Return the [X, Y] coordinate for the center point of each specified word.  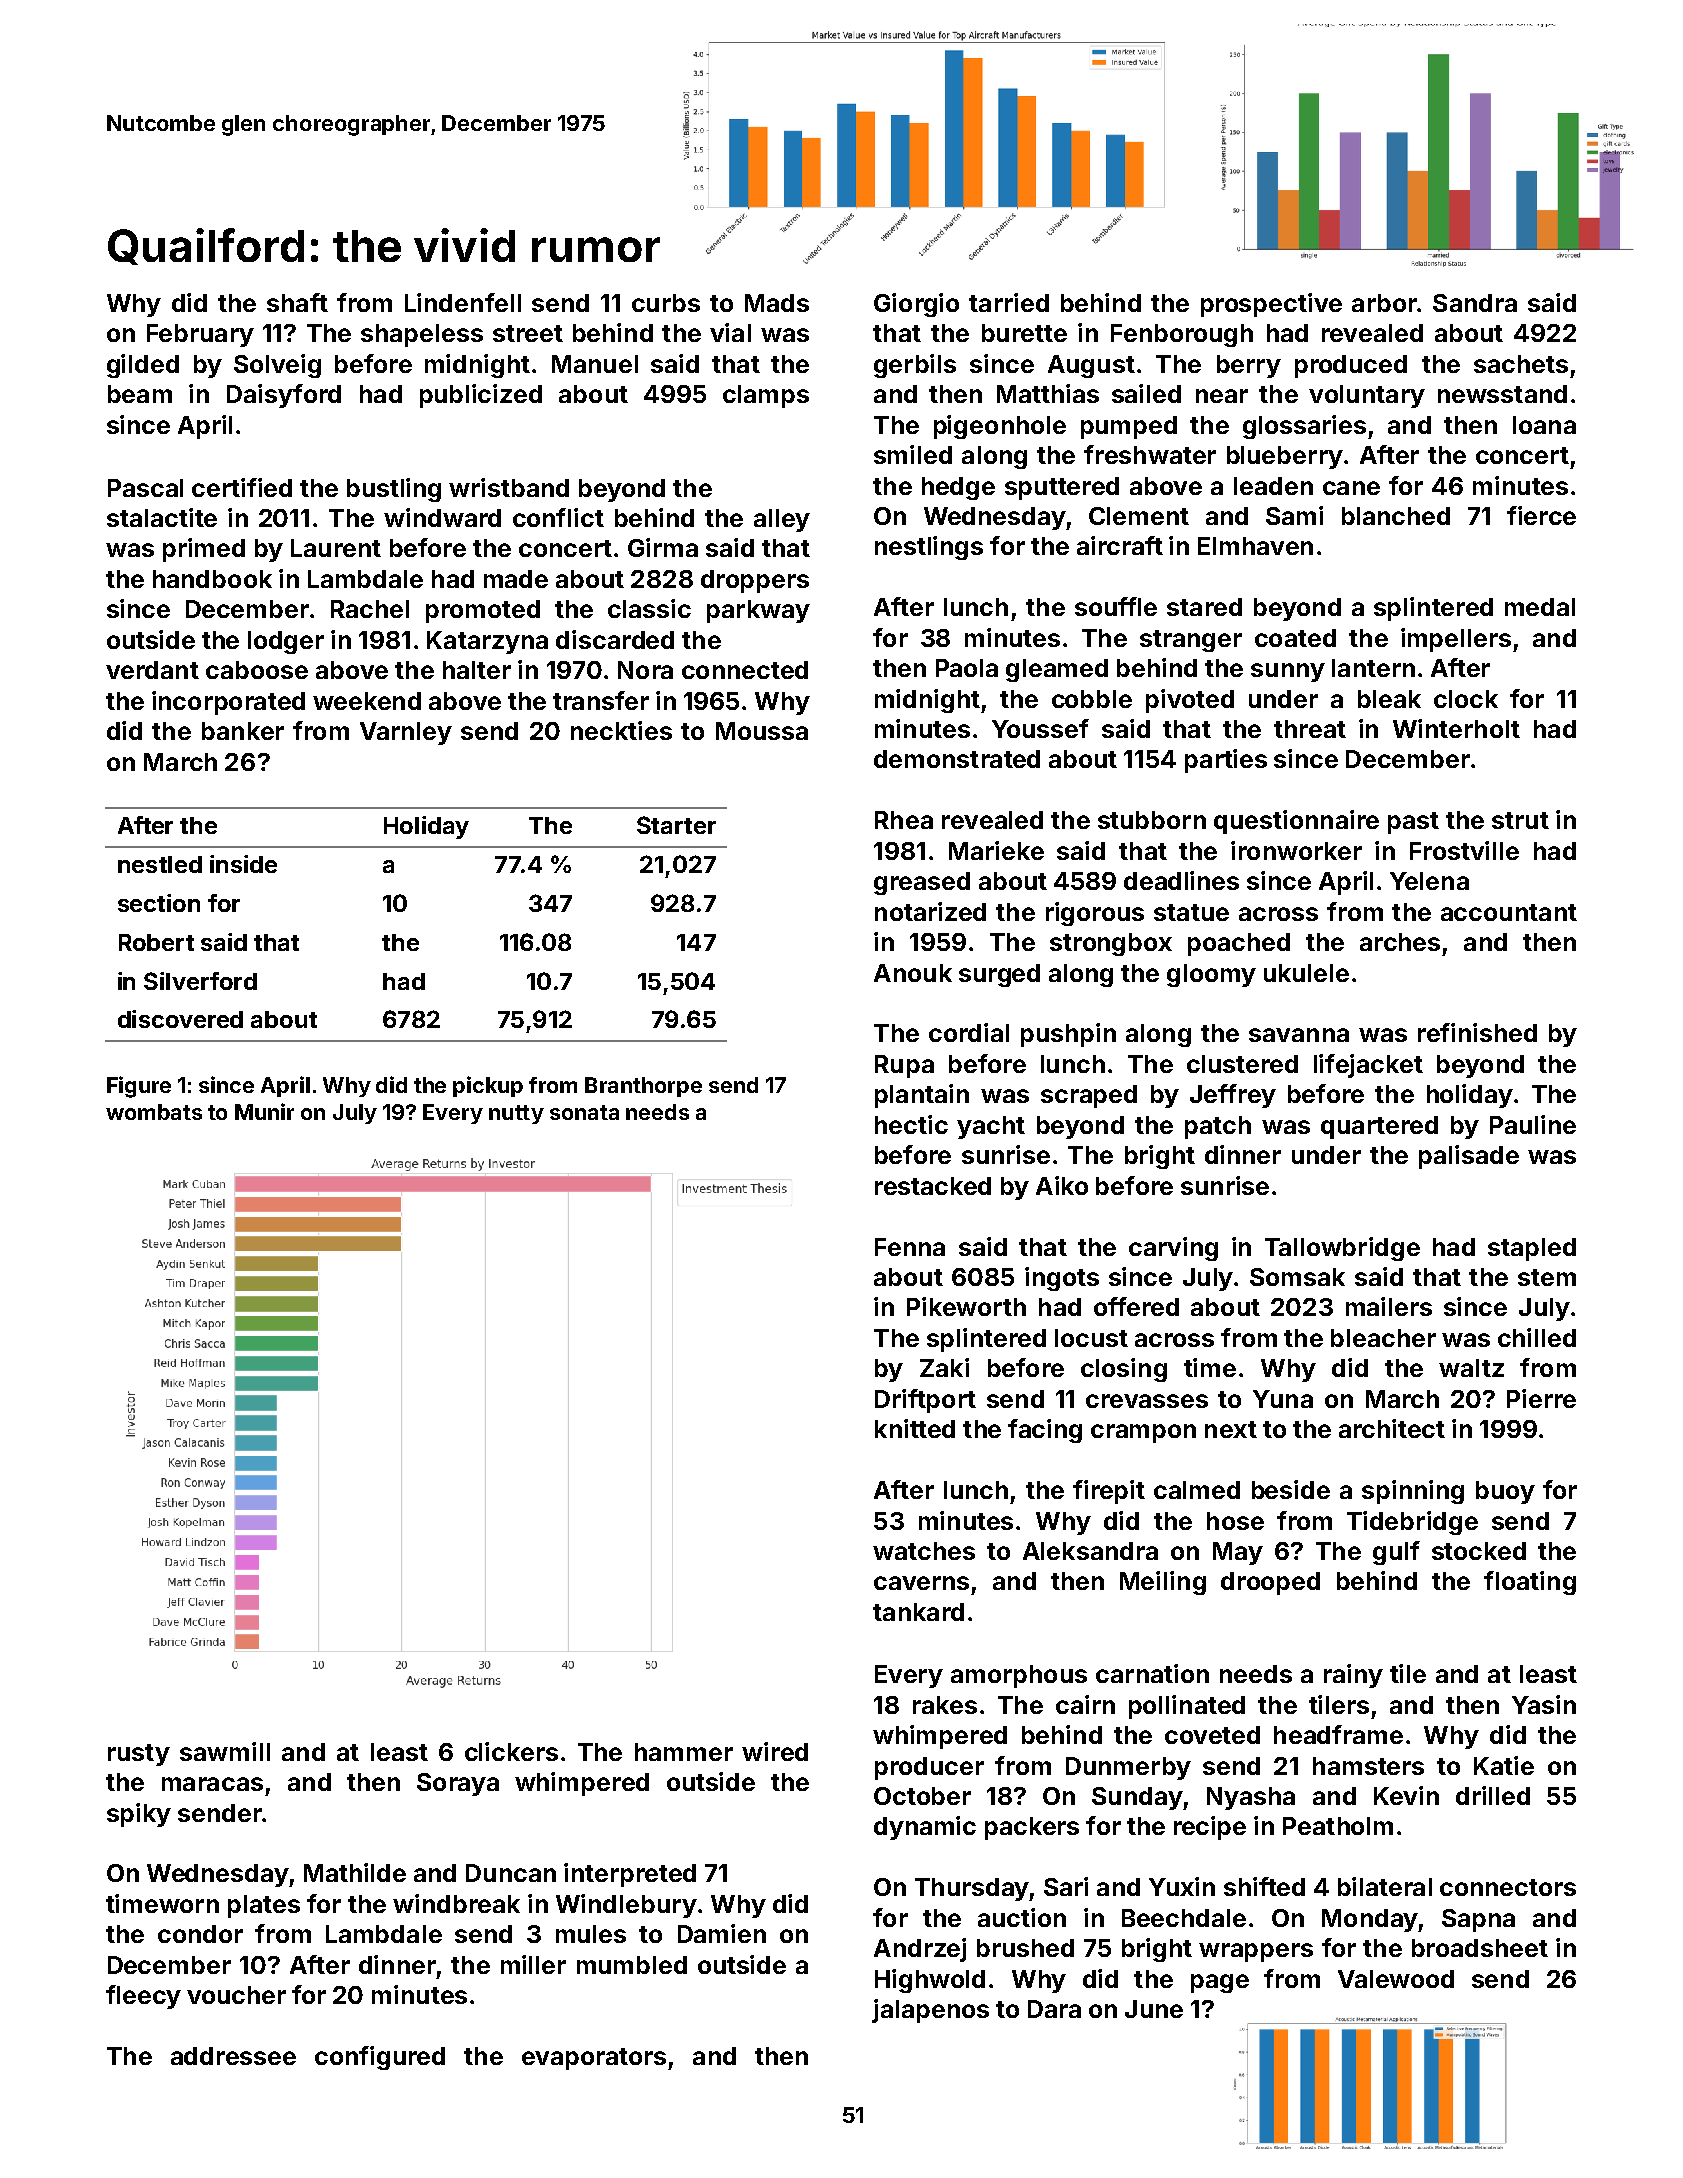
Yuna [1283, 1399]
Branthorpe [643, 1087]
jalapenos [930, 2011]
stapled [1532, 1249]
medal [1540, 607]
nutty [516, 1114]
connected [745, 670]
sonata [584, 1112]
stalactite [162, 517]
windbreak [456, 1903]
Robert [156, 942]
